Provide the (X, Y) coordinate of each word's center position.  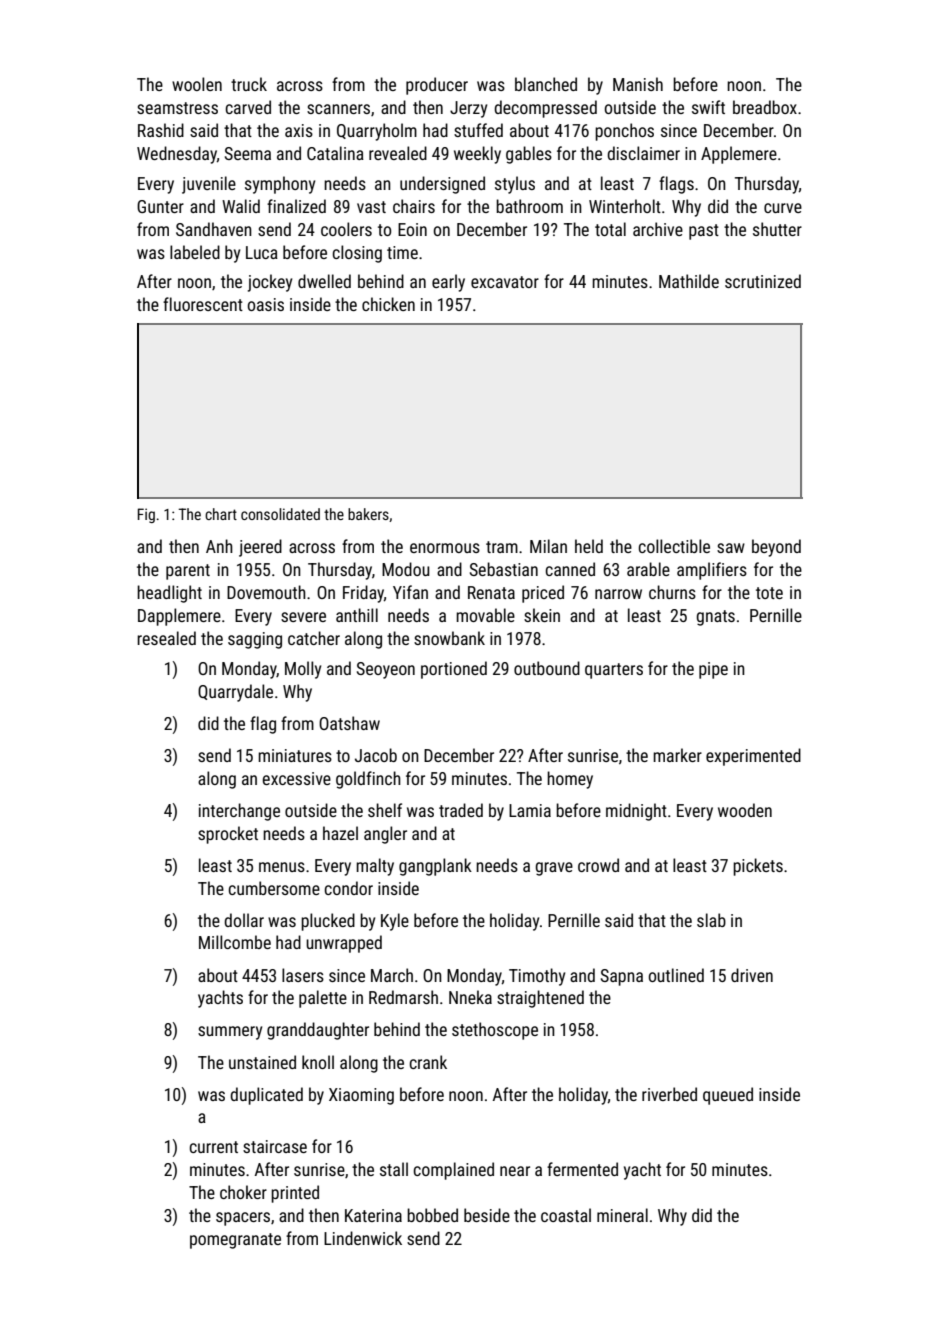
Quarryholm (377, 132)
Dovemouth (266, 592)
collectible (674, 546)
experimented (753, 757)
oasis (265, 304)
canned (570, 569)
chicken (388, 304)
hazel (340, 833)
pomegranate (235, 1241)
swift (708, 107)
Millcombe (235, 942)
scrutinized (763, 281)
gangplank (435, 867)
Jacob (376, 755)
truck (249, 84)
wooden (745, 810)
